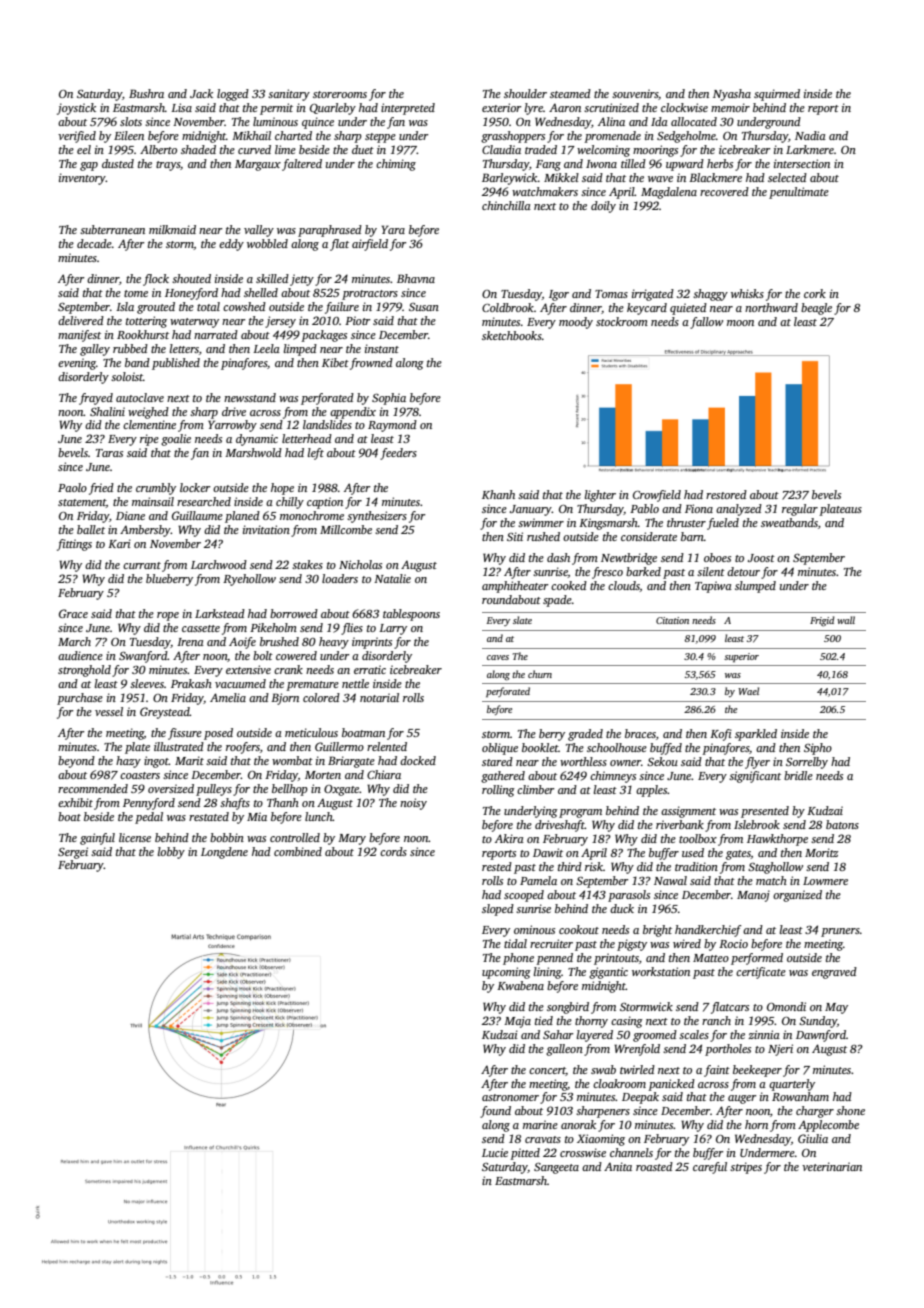 The width and height of the document is (924, 1308). What do you see at coordinates (73, 853) in the document?
I see `Sergei` at bounding box center [73, 853].
